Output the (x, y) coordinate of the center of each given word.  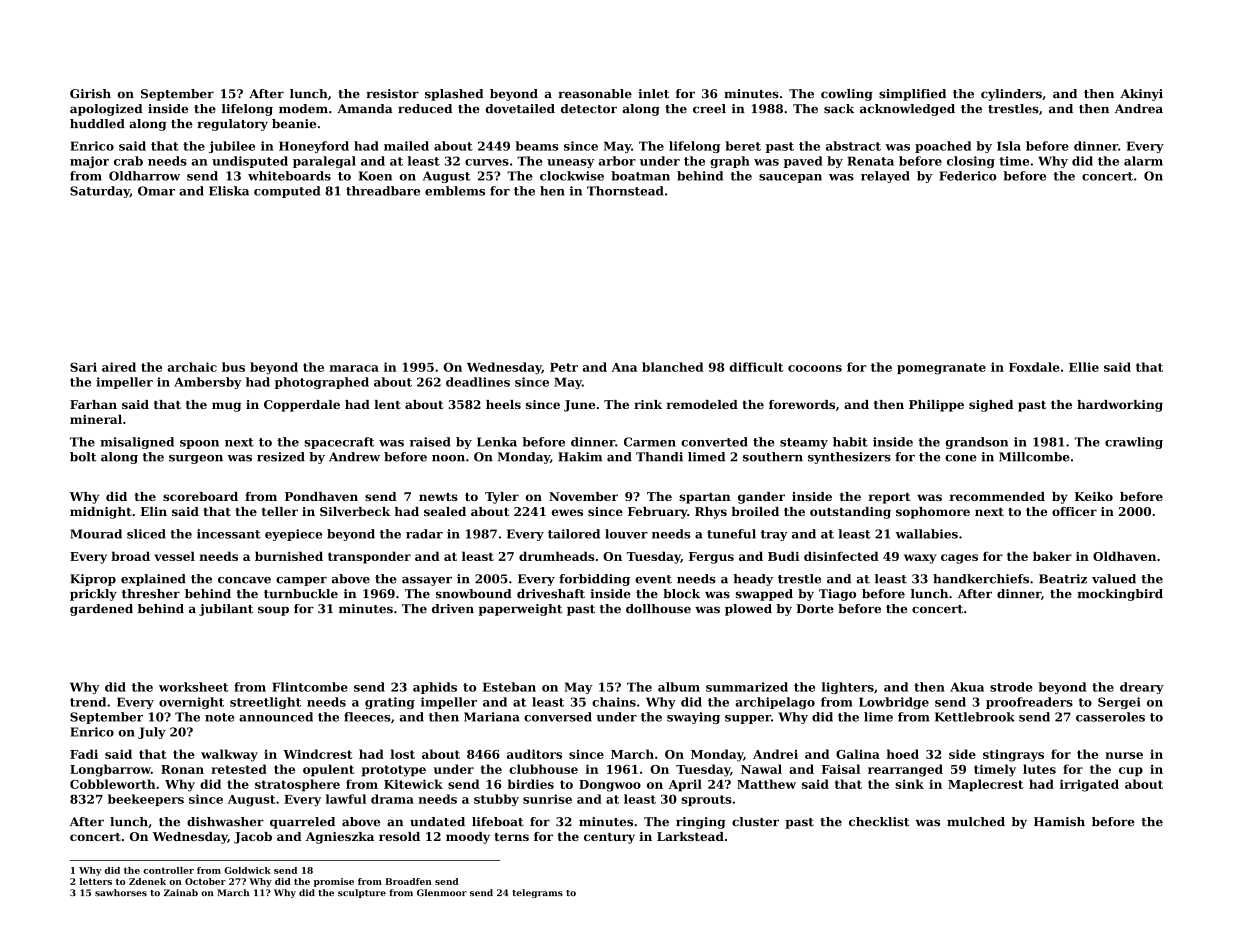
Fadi (84, 754)
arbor (617, 161)
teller (280, 511)
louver (626, 534)
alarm (1143, 161)
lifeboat (498, 822)
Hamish (1059, 822)
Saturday (100, 192)
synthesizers (849, 458)
